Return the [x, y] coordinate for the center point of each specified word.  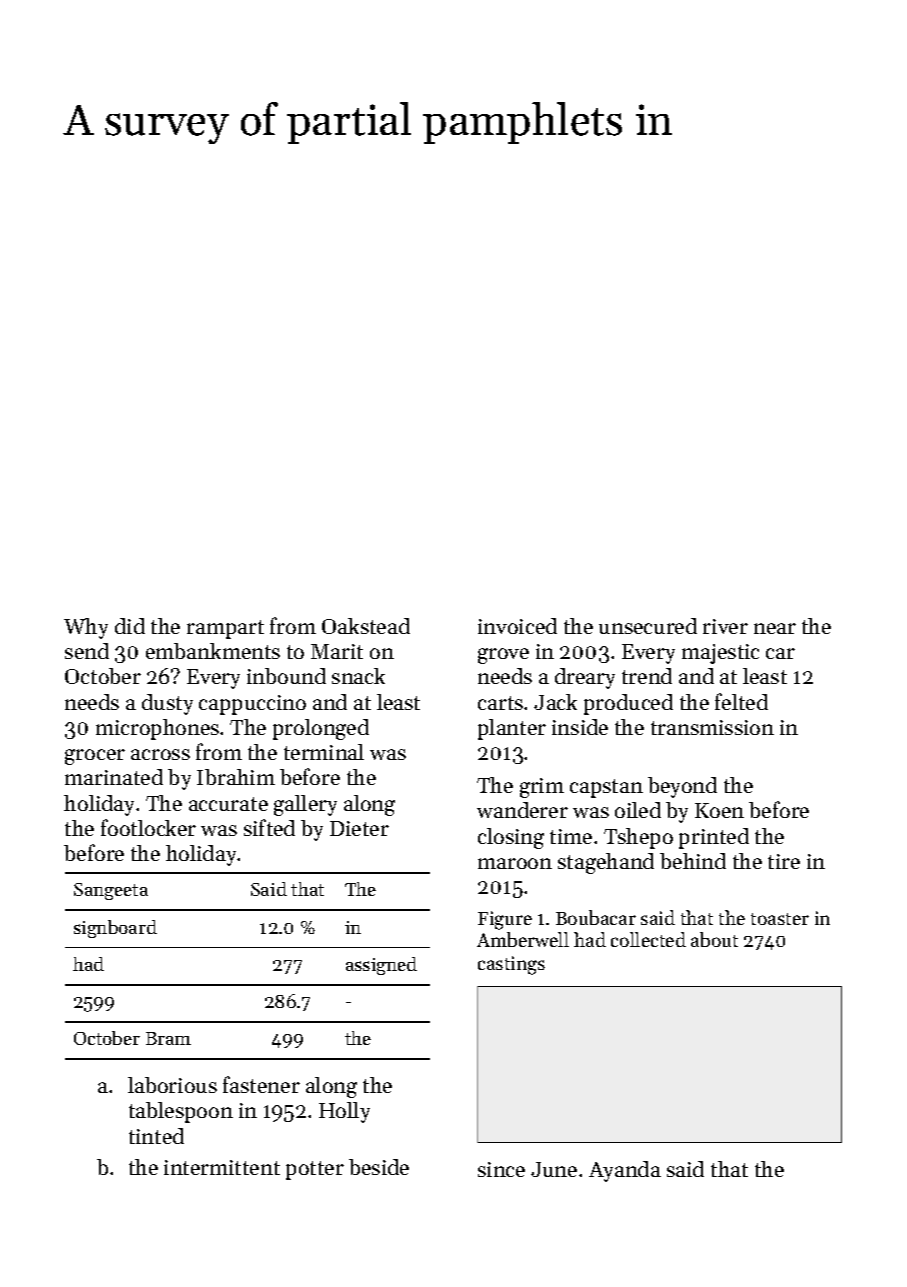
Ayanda [625, 1171]
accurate [228, 804]
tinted [156, 1136]
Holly [344, 1112]
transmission [712, 727]
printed [714, 838]
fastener [261, 1084]
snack [358, 676]
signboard [115, 929]
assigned [381, 966]
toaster [780, 919]
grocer [95, 757]
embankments [213, 651]
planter [512, 729]
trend [647, 676]
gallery [305, 805]
